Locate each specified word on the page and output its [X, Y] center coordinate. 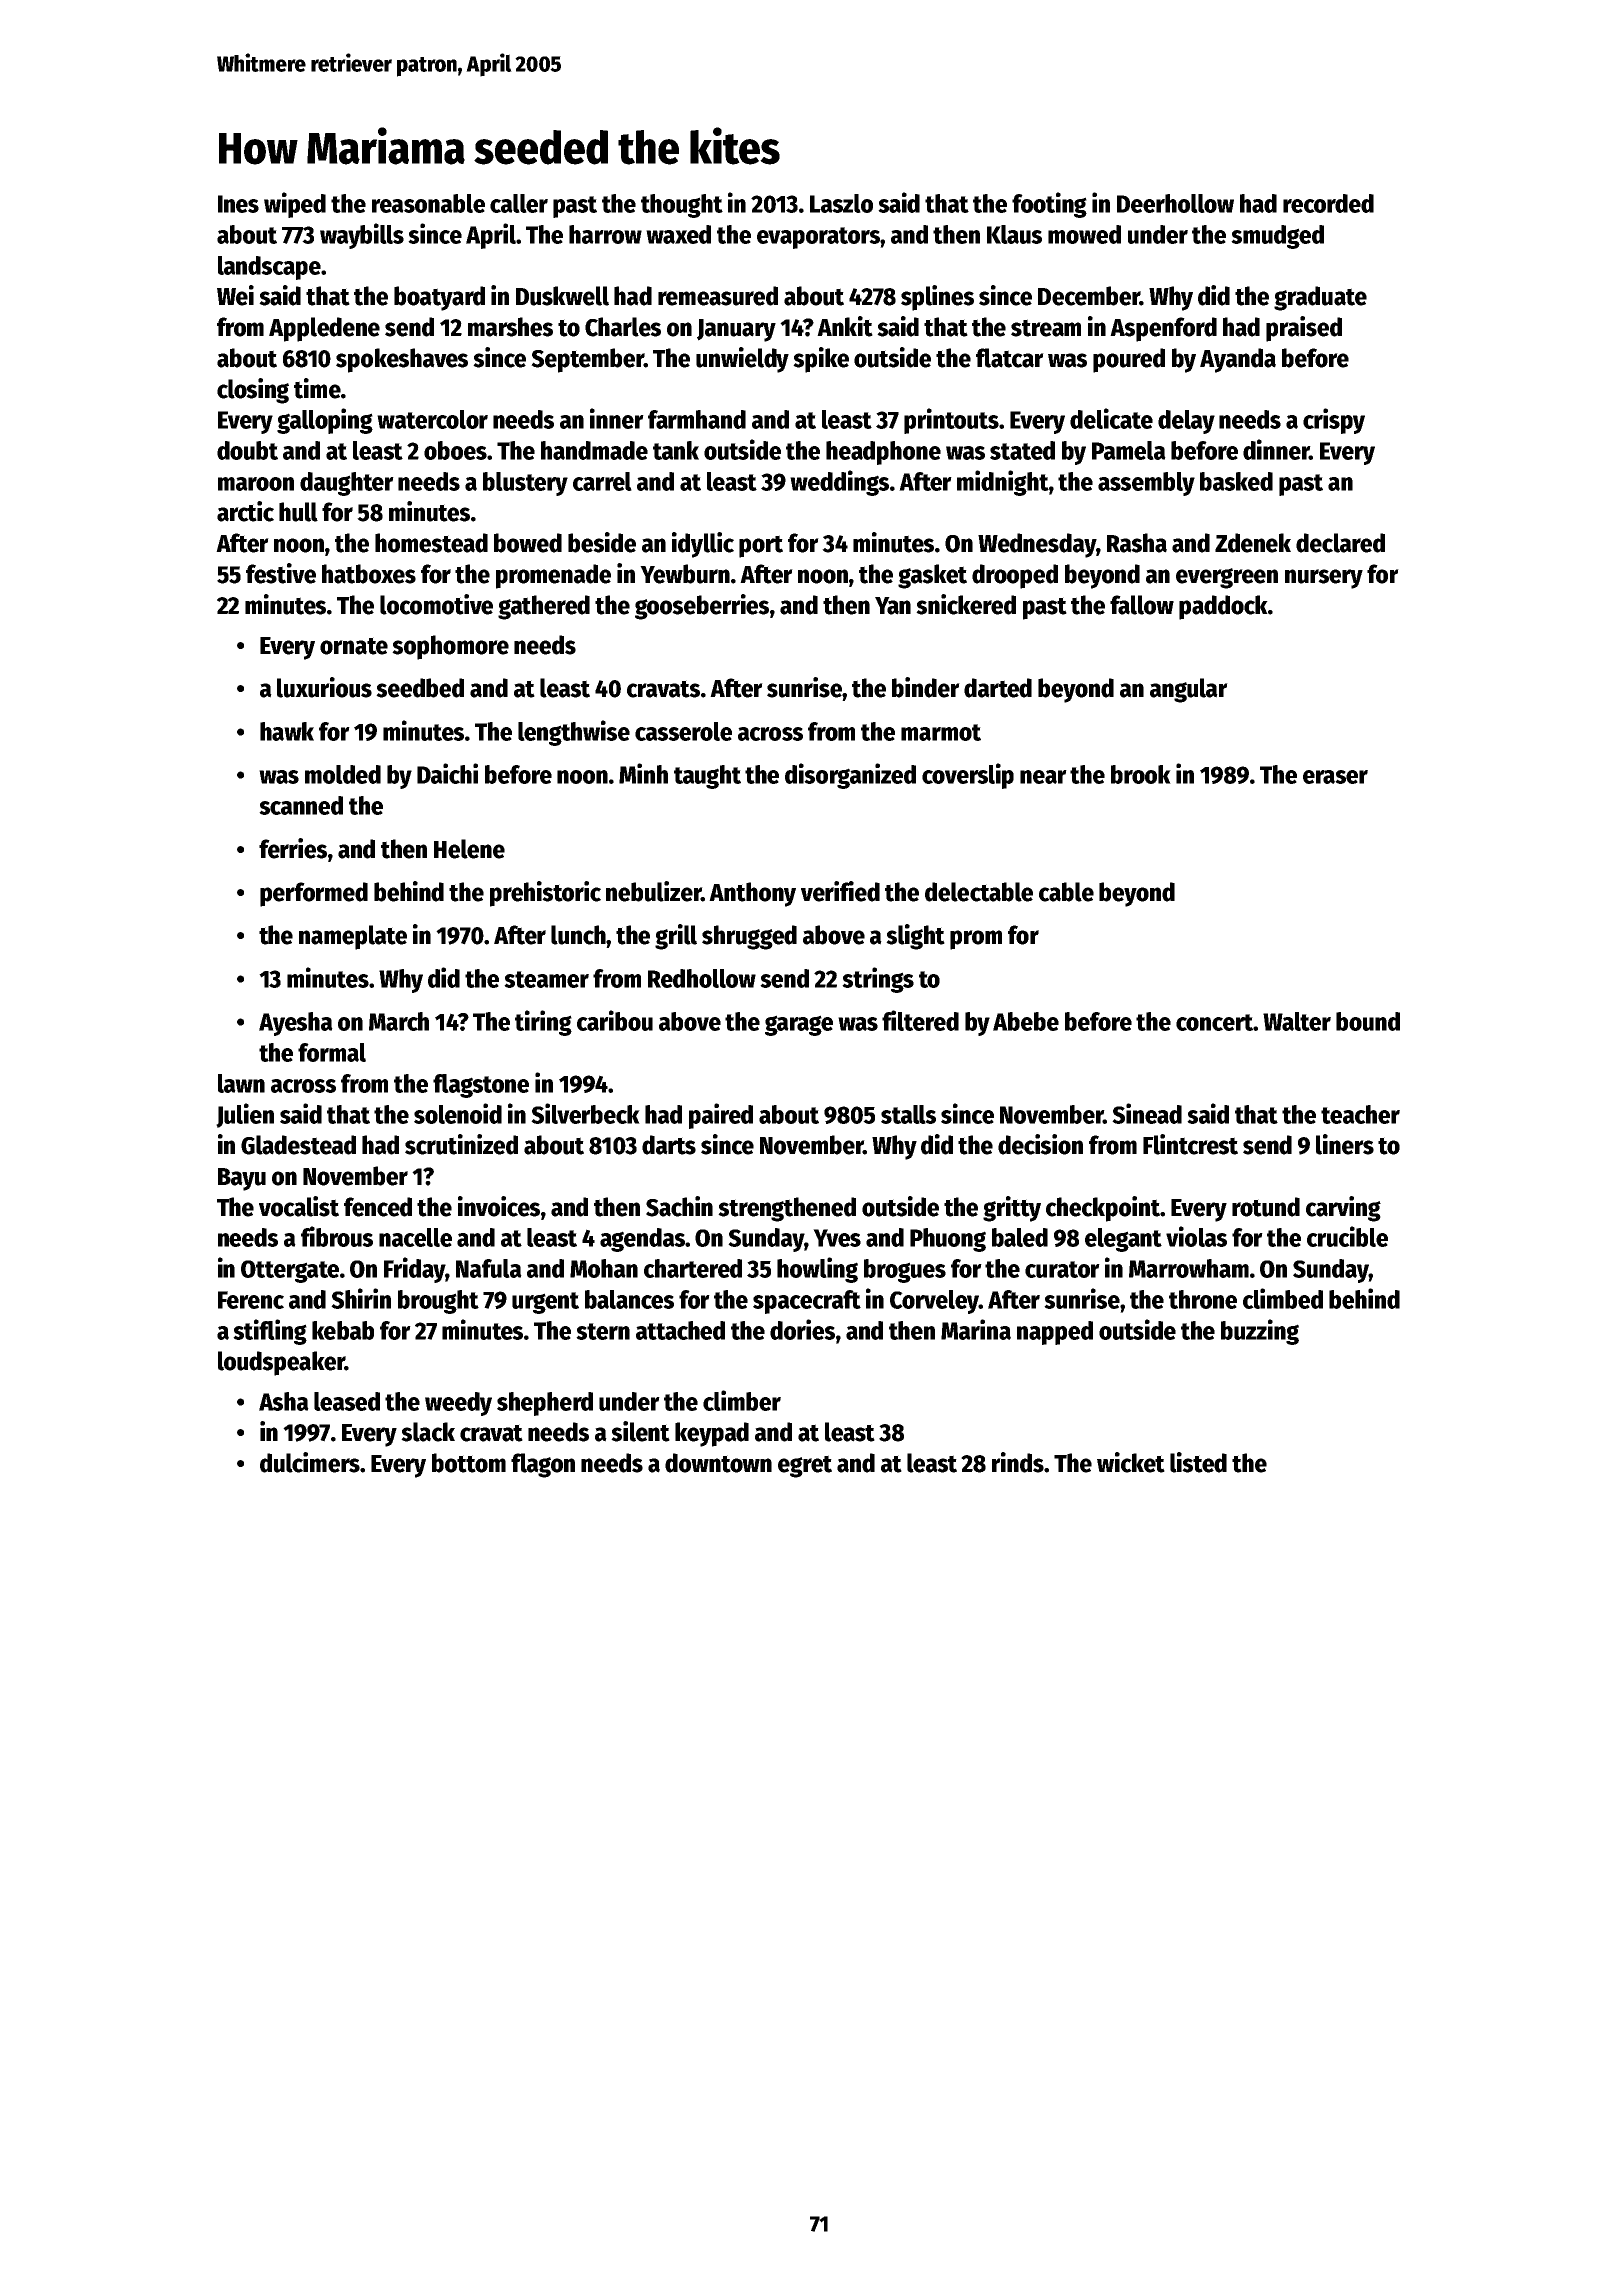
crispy [1334, 421]
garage [799, 1025]
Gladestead [298, 1145]
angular [1189, 690]
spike [821, 360]
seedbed [420, 688]
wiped [295, 205]
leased [347, 1401]
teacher [1360, 1114]
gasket [932, 576]
